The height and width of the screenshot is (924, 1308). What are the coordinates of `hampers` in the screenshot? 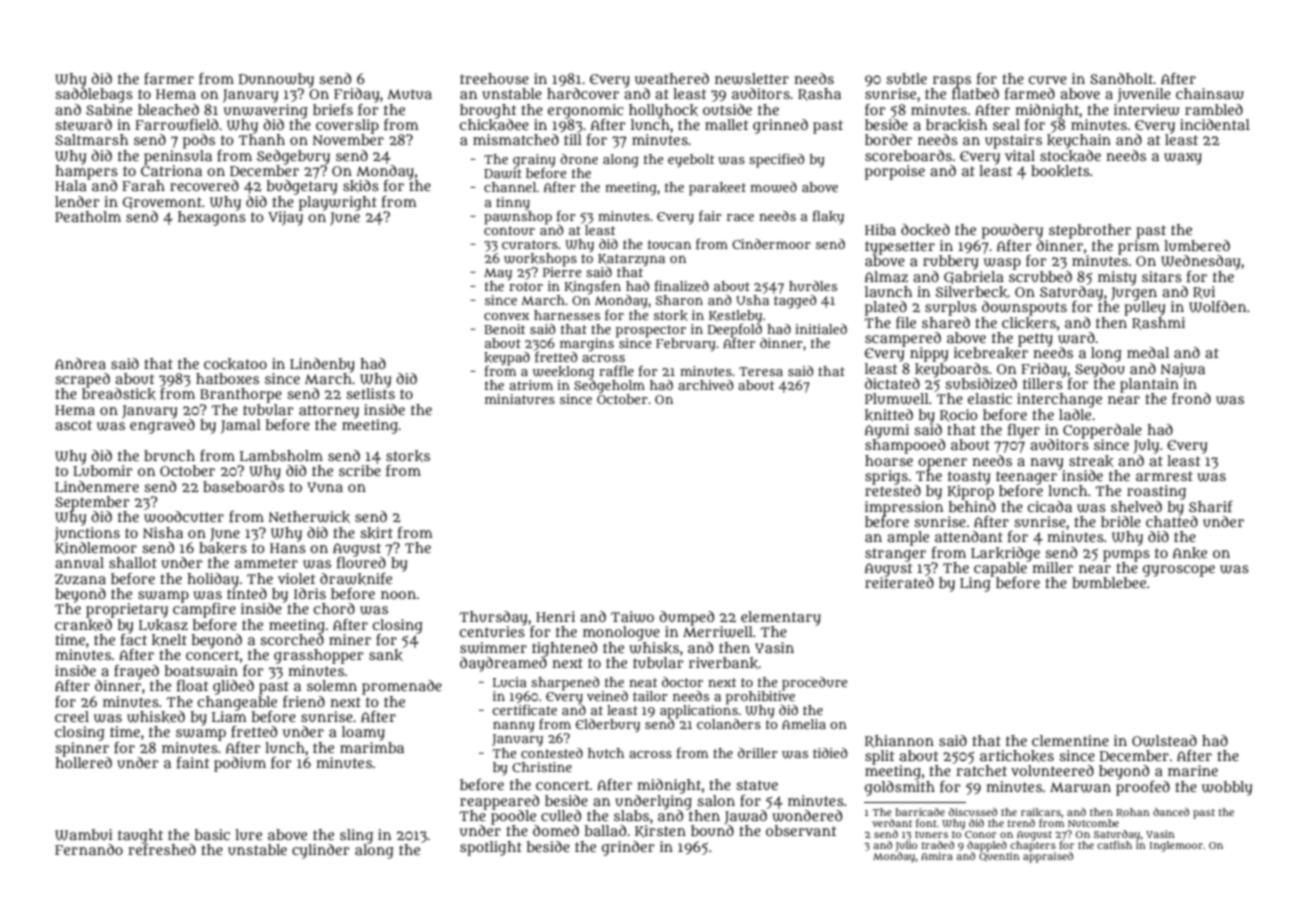 It's located at (86, 172).
